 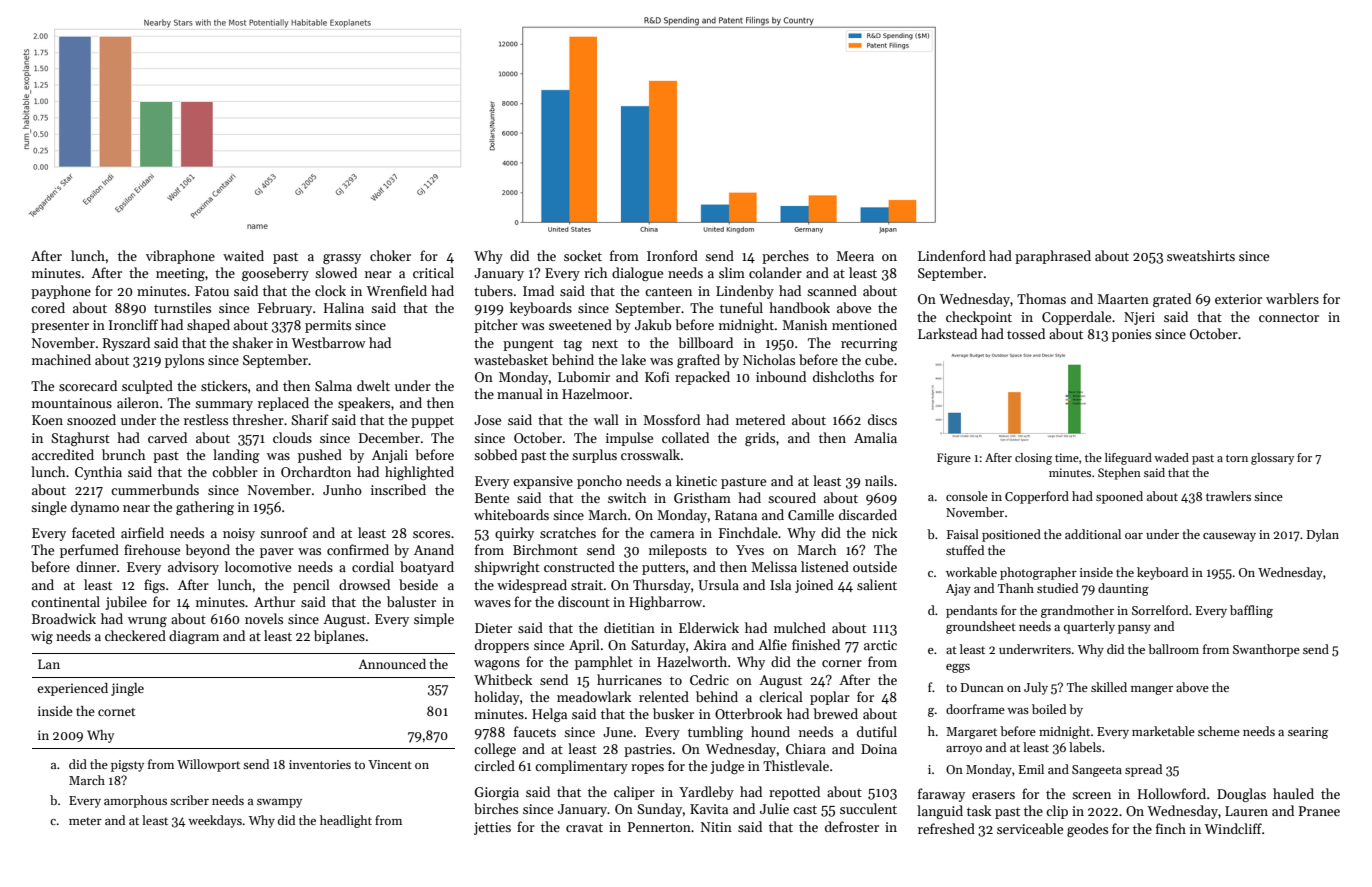 I want to click on discs, so click(x=882, y=419).
